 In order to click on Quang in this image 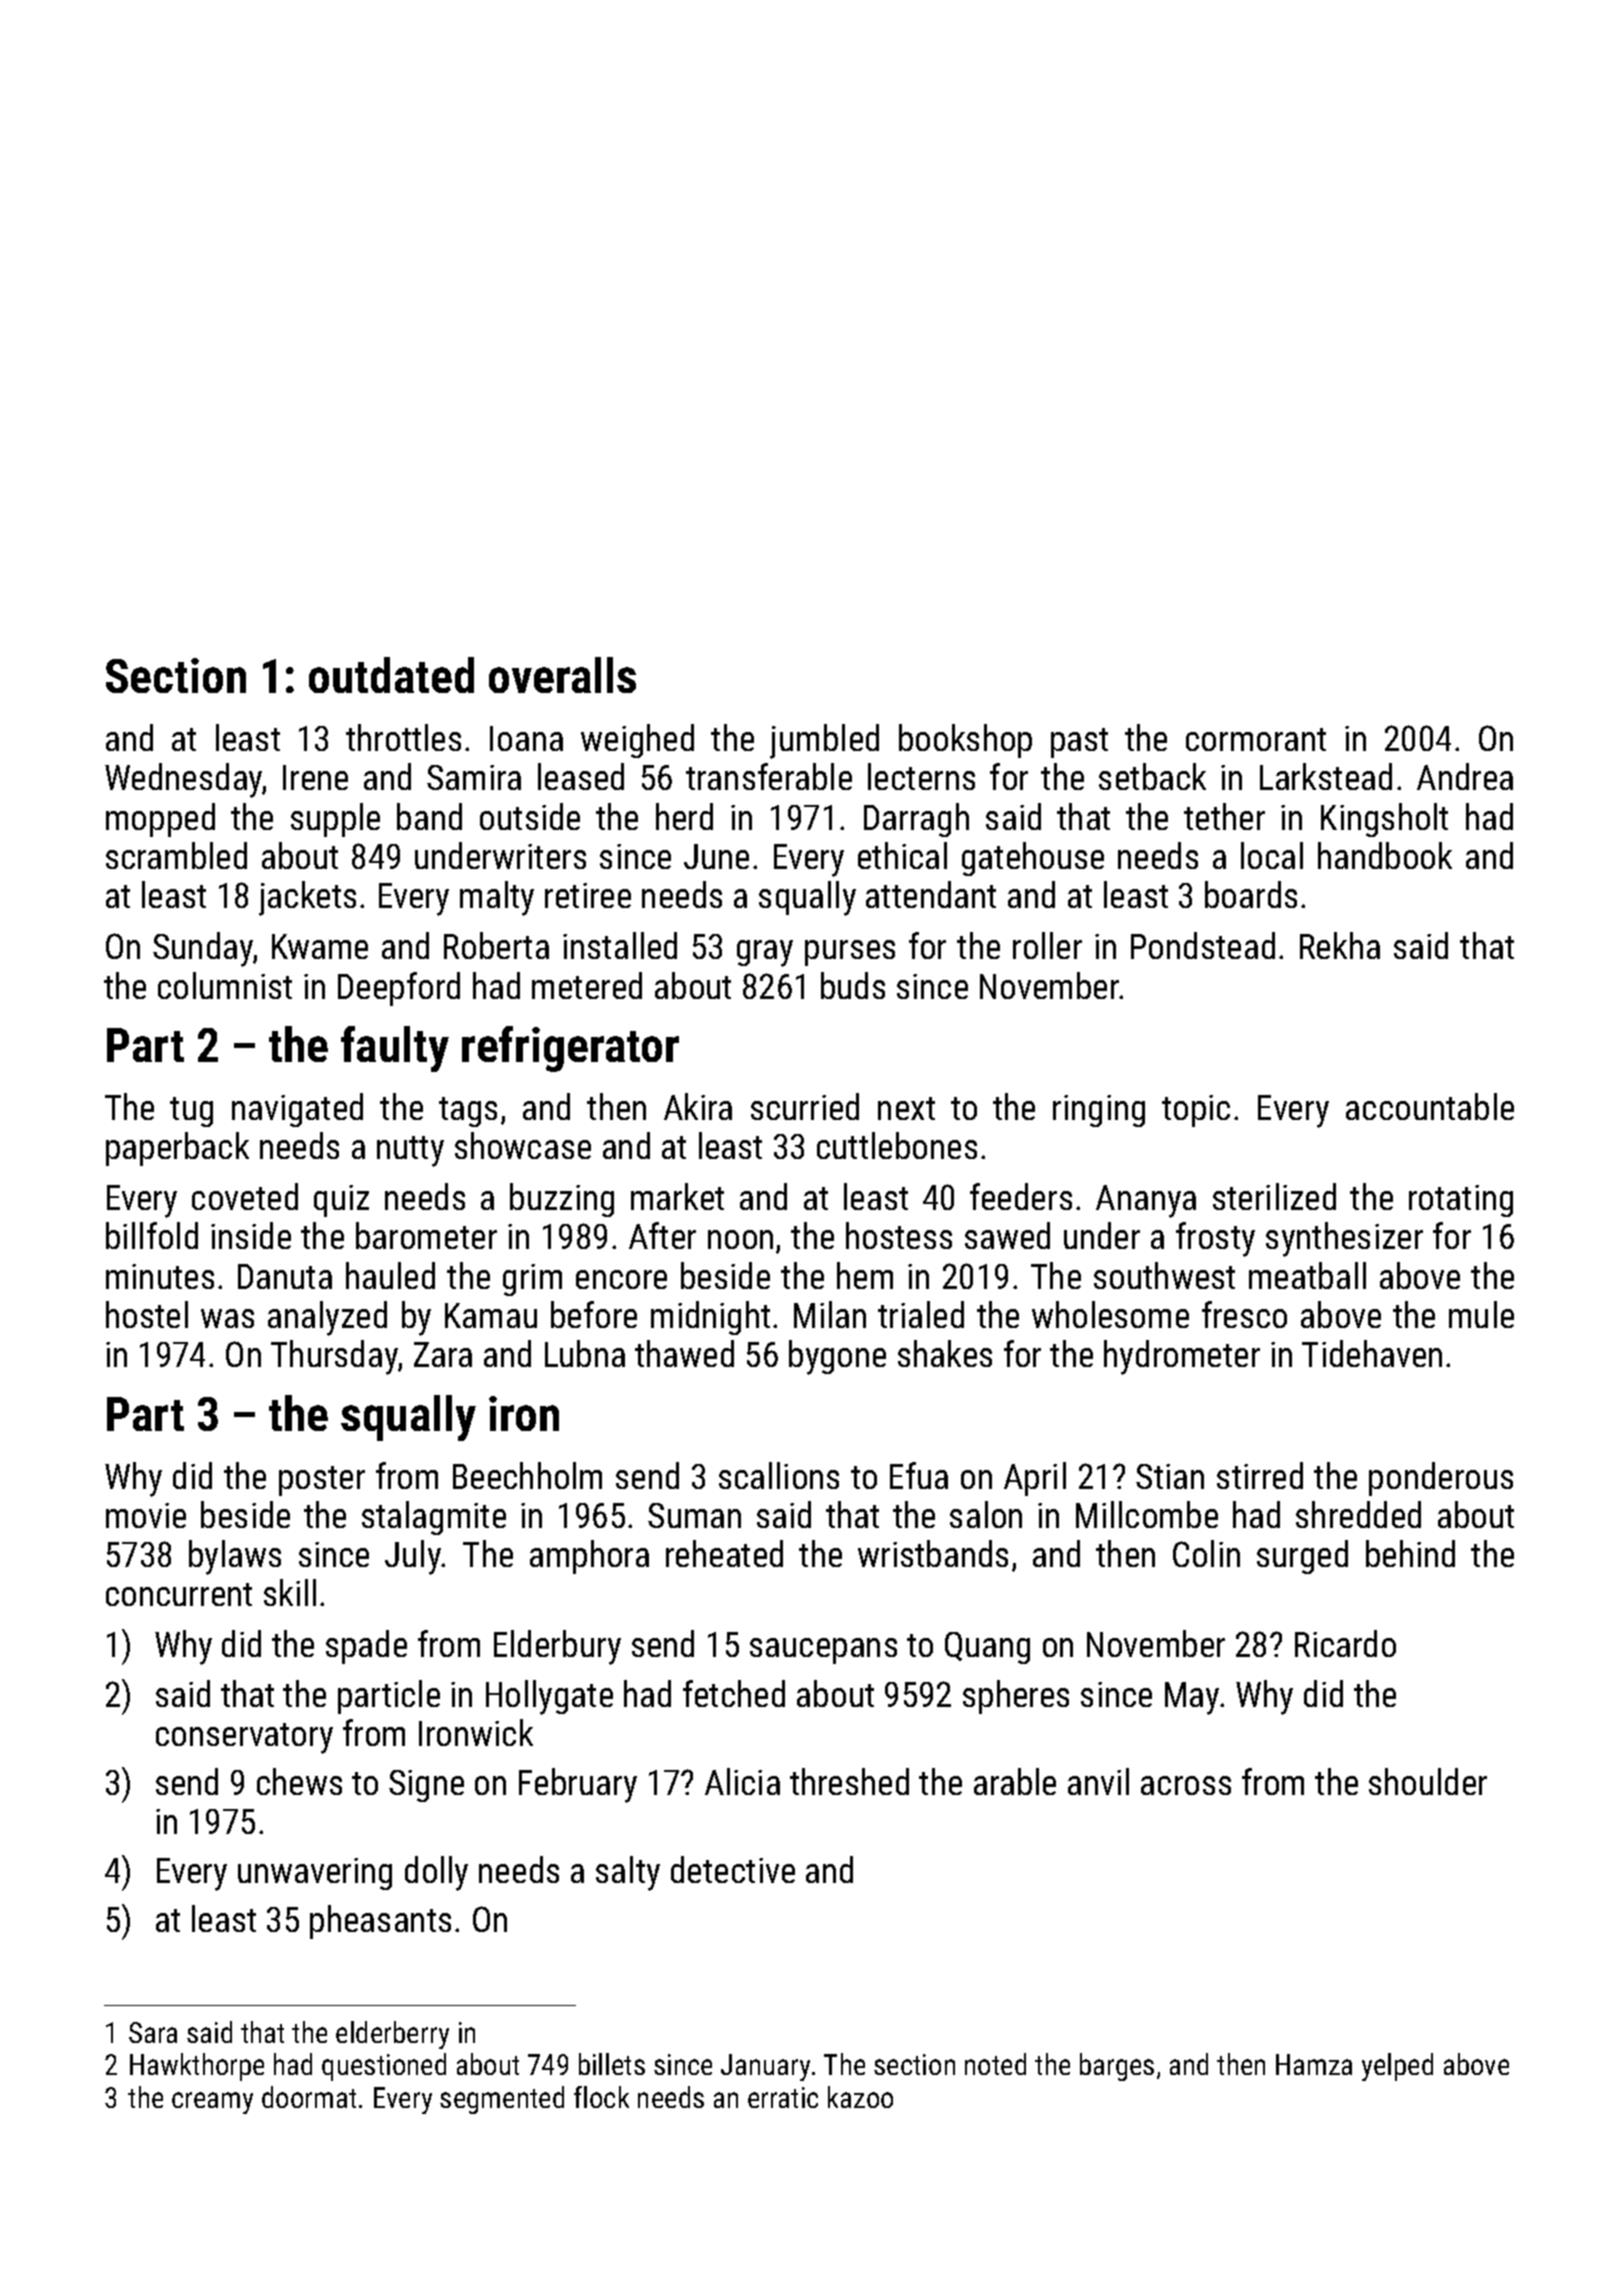, I will do `click(987, 1648)`.
